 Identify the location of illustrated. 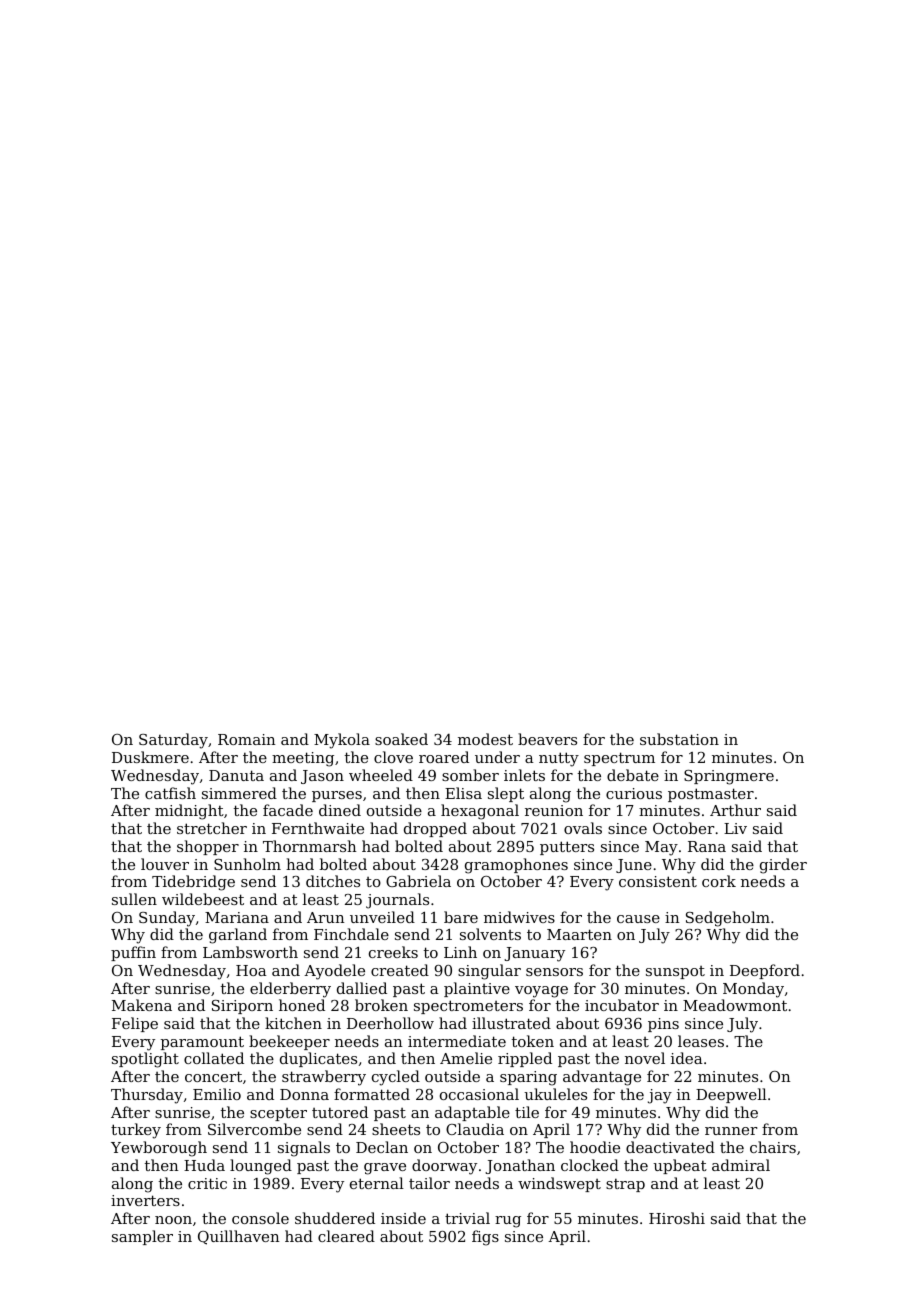
(511, 1023).
